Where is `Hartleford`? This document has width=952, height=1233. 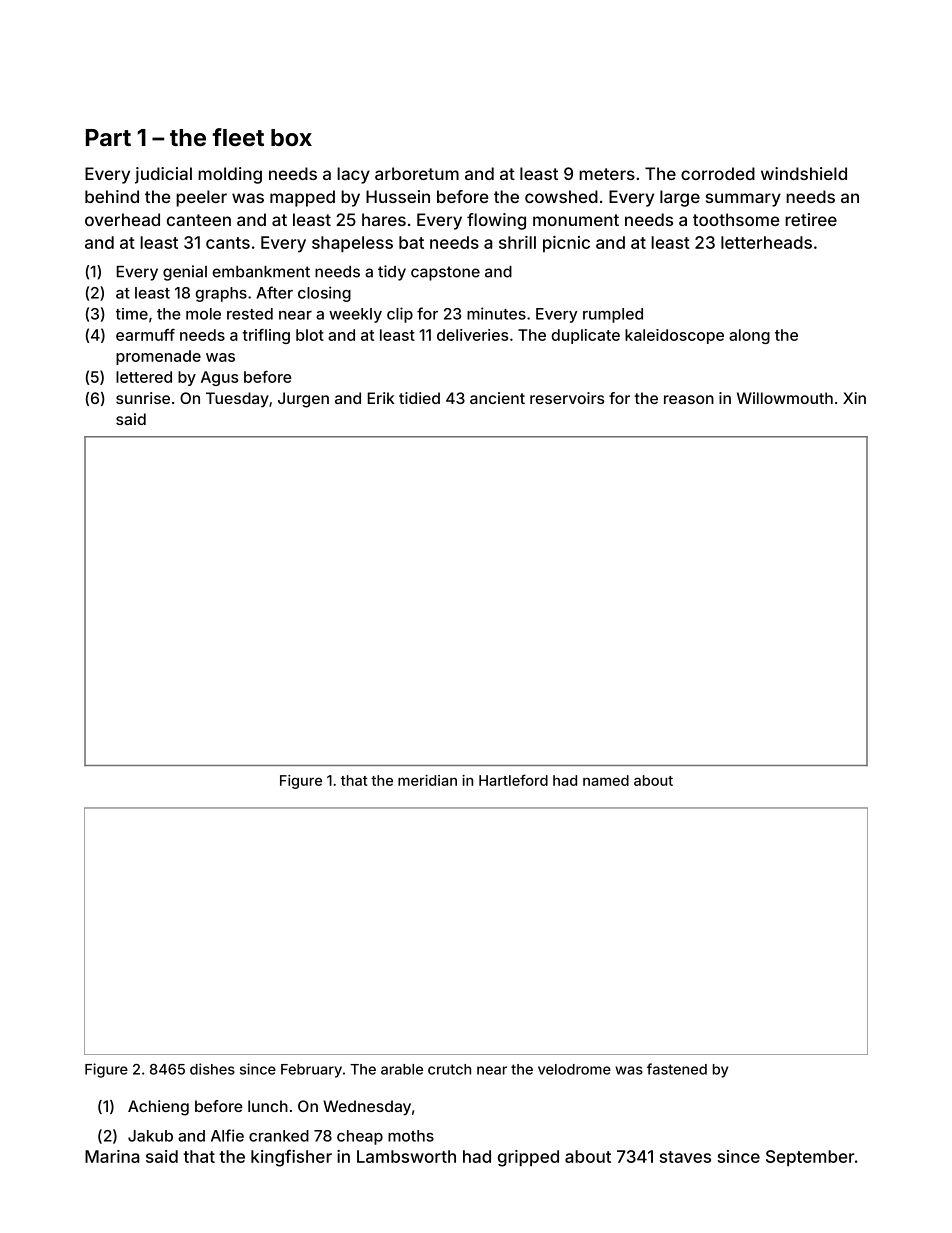 Hartleford is located at coordinates (513, 780).
